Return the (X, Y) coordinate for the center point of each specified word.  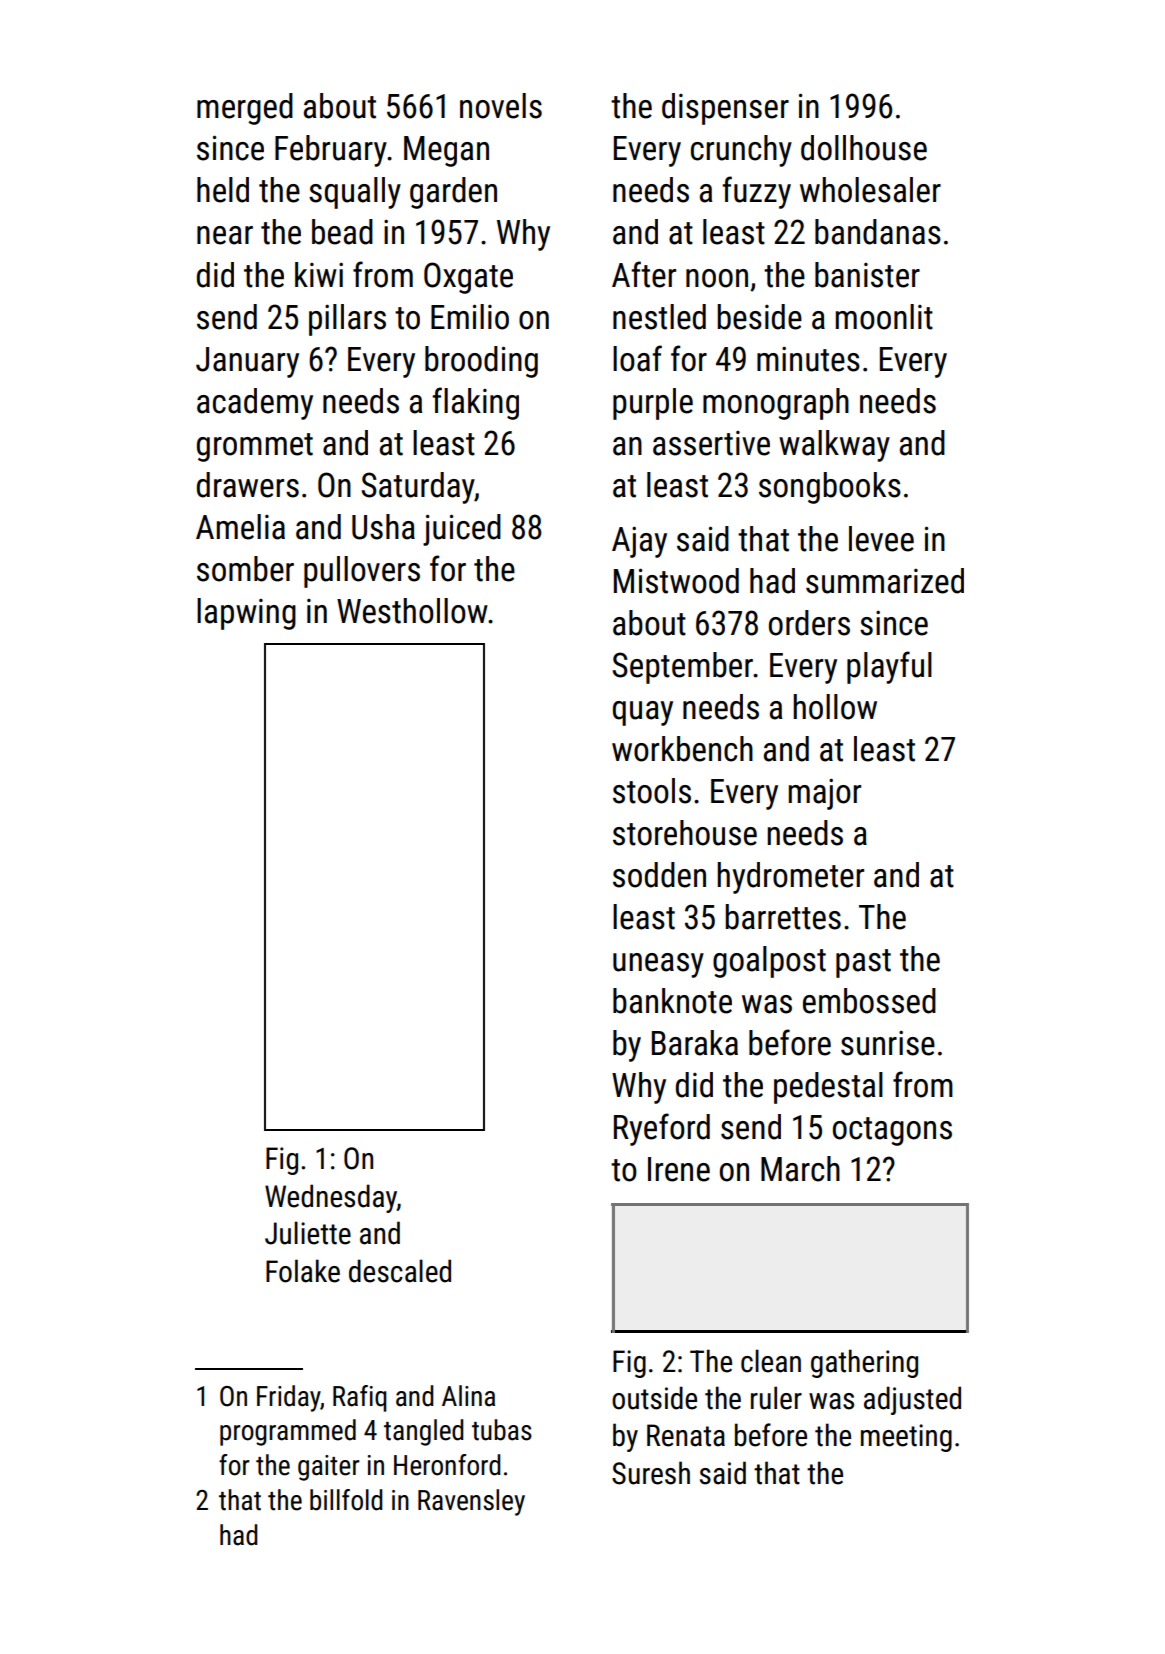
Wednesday (331, 1198)
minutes (808, 359)
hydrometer (790, 878)
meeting (906, 1438)
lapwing (246, 614)
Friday (288, 1398)
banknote (672, 1001)
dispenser (725, 109)
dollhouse (864, 148)
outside (654, 1398)
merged (245, 109)
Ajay (639, 542)
